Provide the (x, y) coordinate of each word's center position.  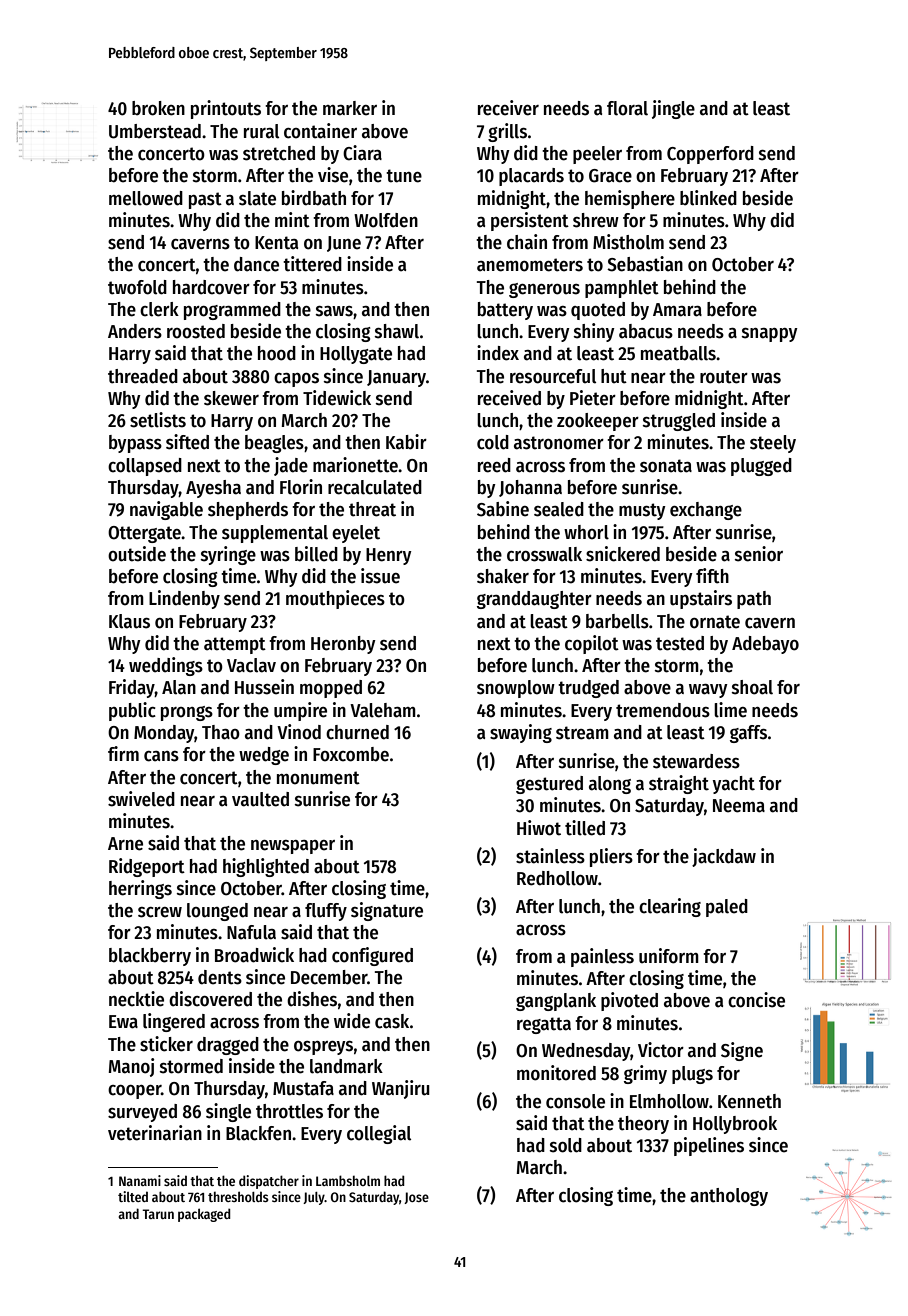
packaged (204, 1215)
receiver (508, 108)
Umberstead (155, 131)
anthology (729, 1197)
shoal (752, 687)
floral (627, 108)
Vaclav (251, 665)
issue (380, 576)
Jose (416, 1198)
